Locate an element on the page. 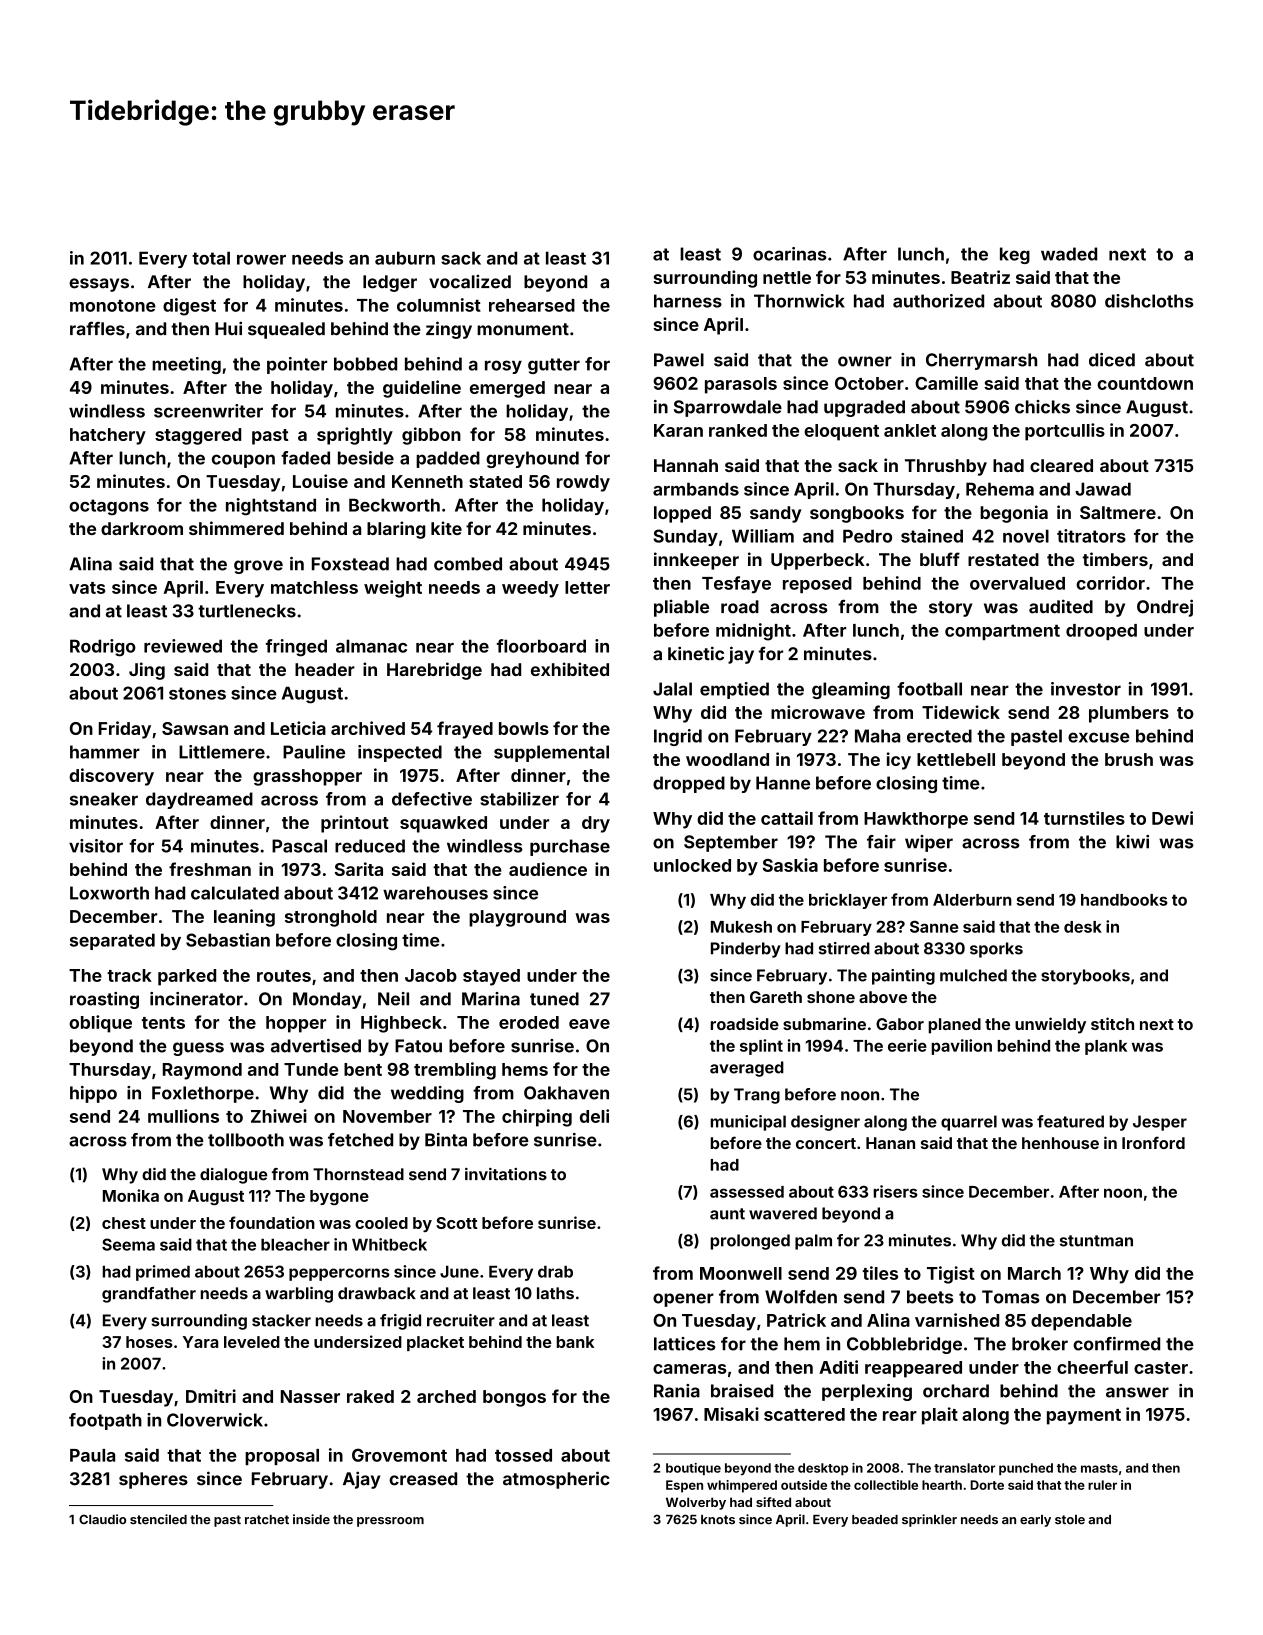 This page has height=1635, width=1263. stuntman is located at coordinates (1096, 1241).
